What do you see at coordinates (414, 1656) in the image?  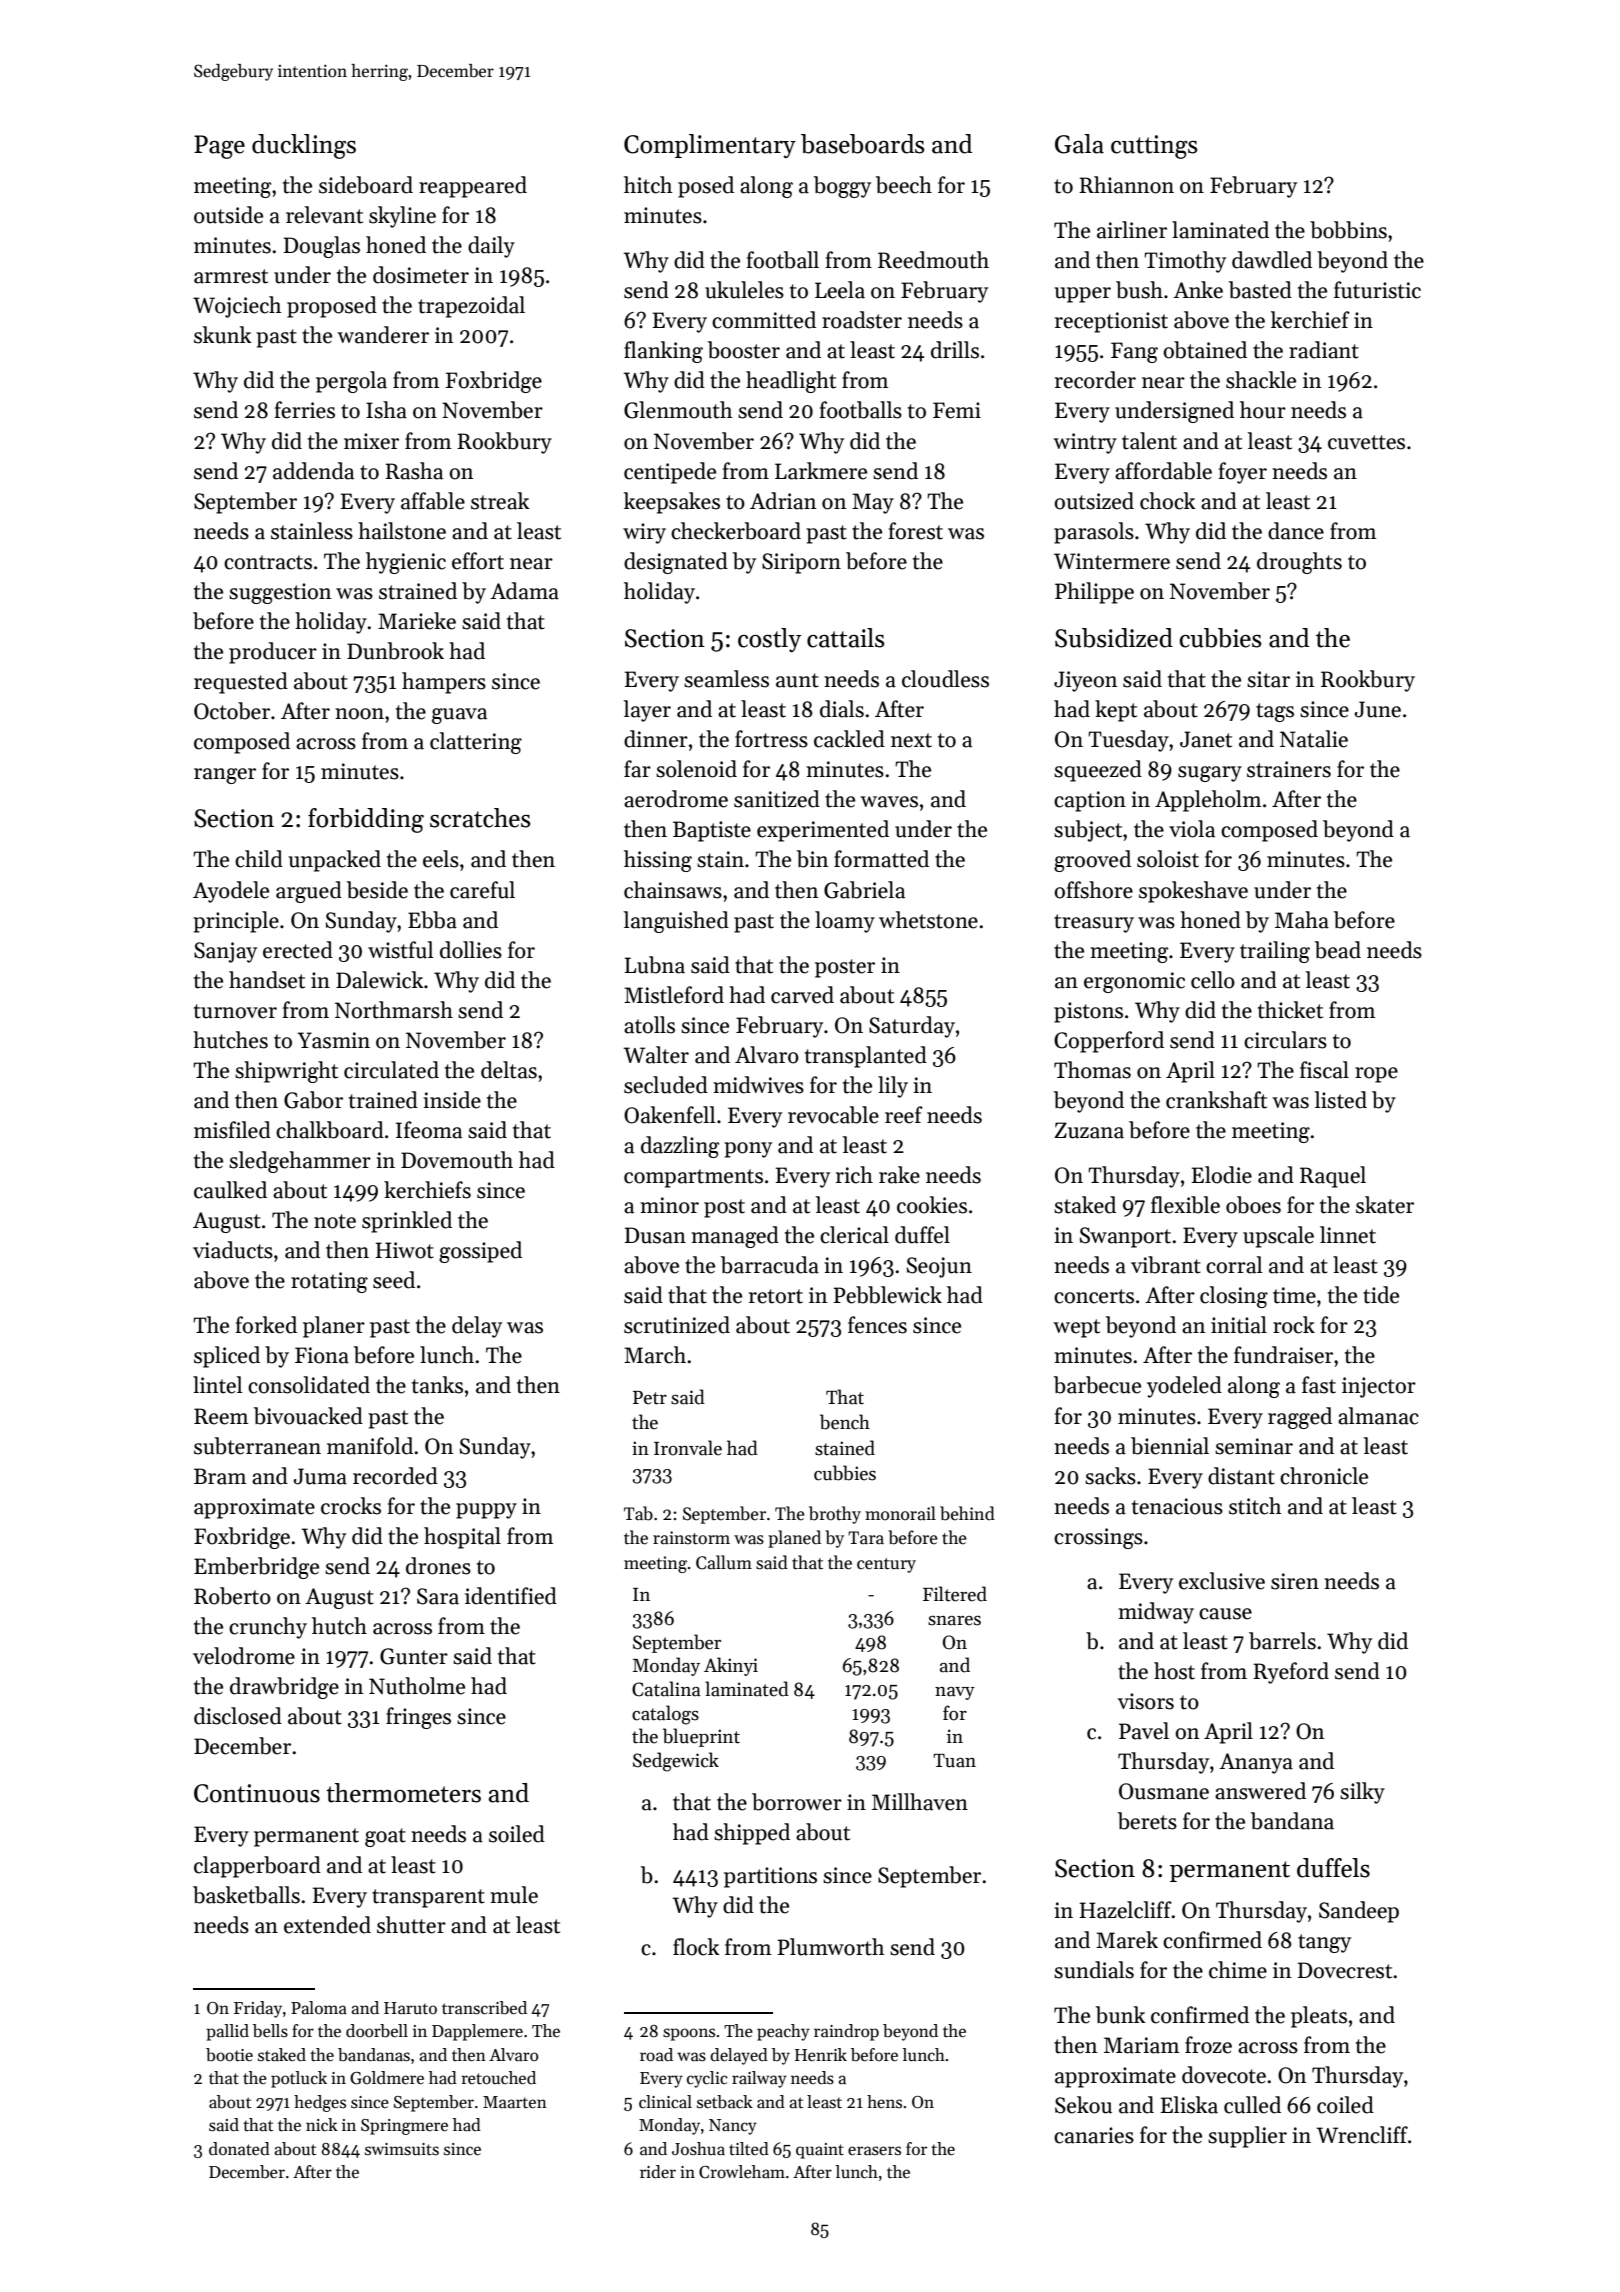 I see `Gunter` at bounding box center [414, 1656].
